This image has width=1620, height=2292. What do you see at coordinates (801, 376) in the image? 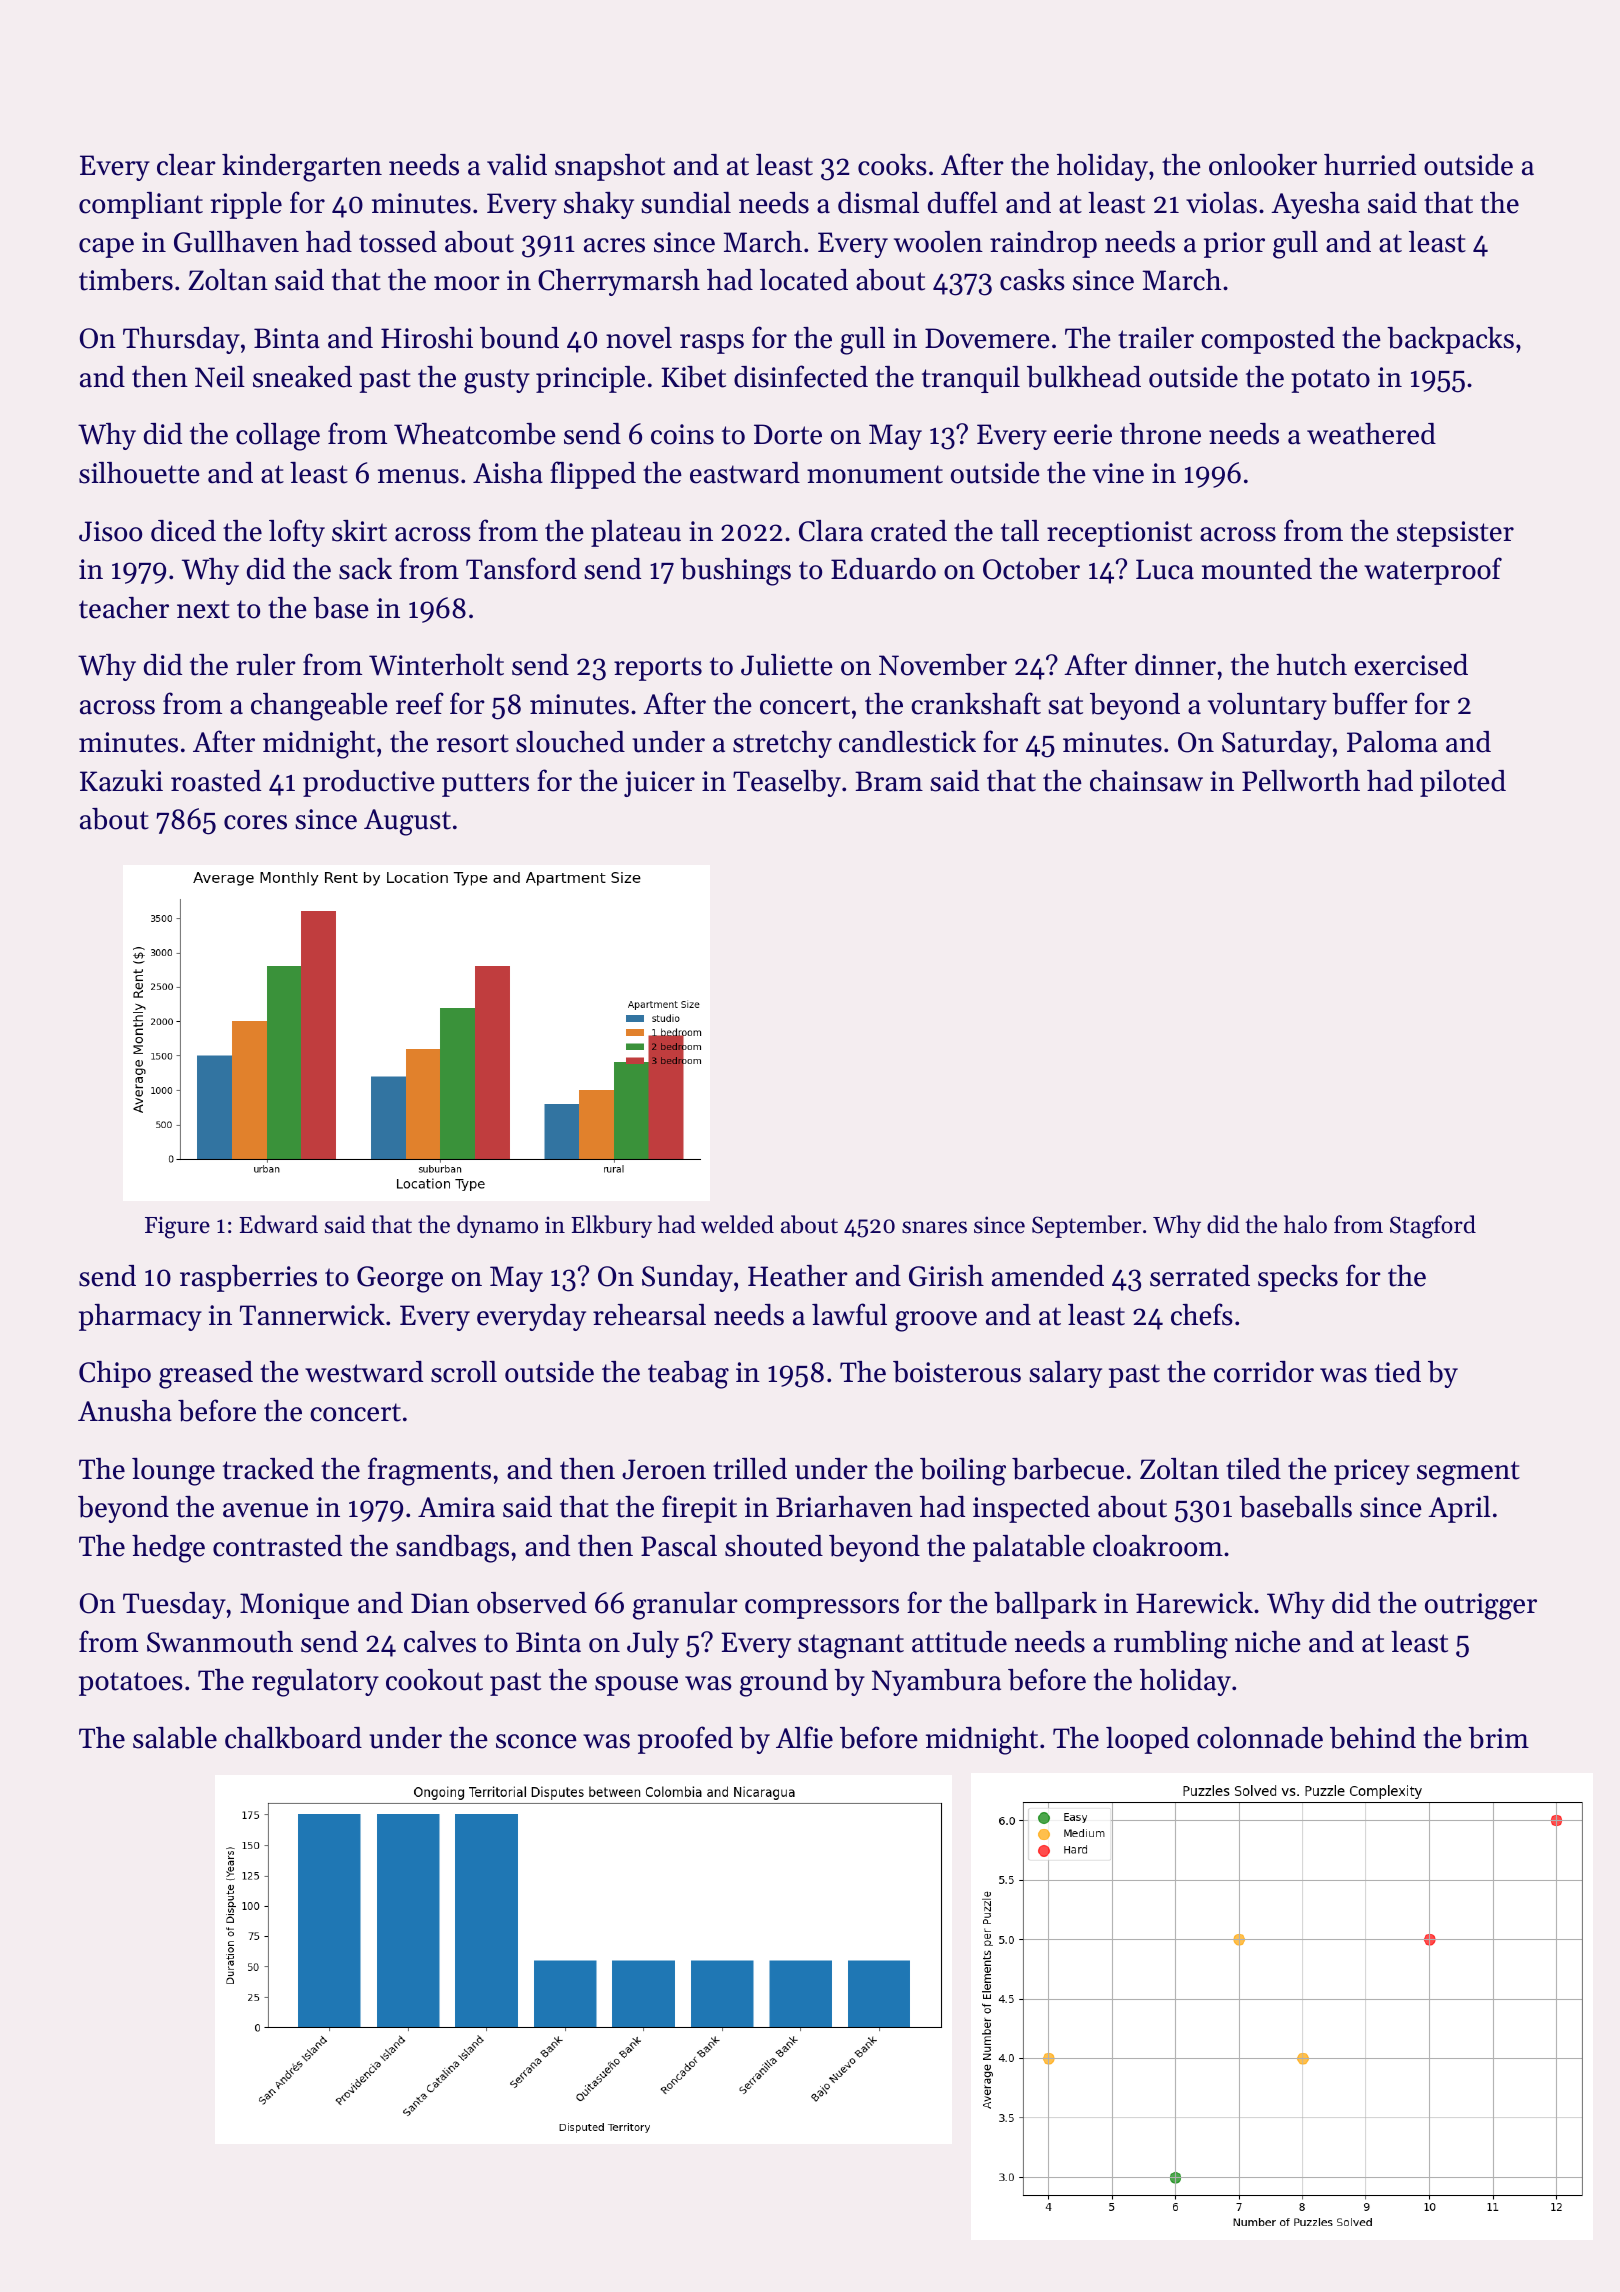
I see `disinfected` at bounding box center [801, 376].
